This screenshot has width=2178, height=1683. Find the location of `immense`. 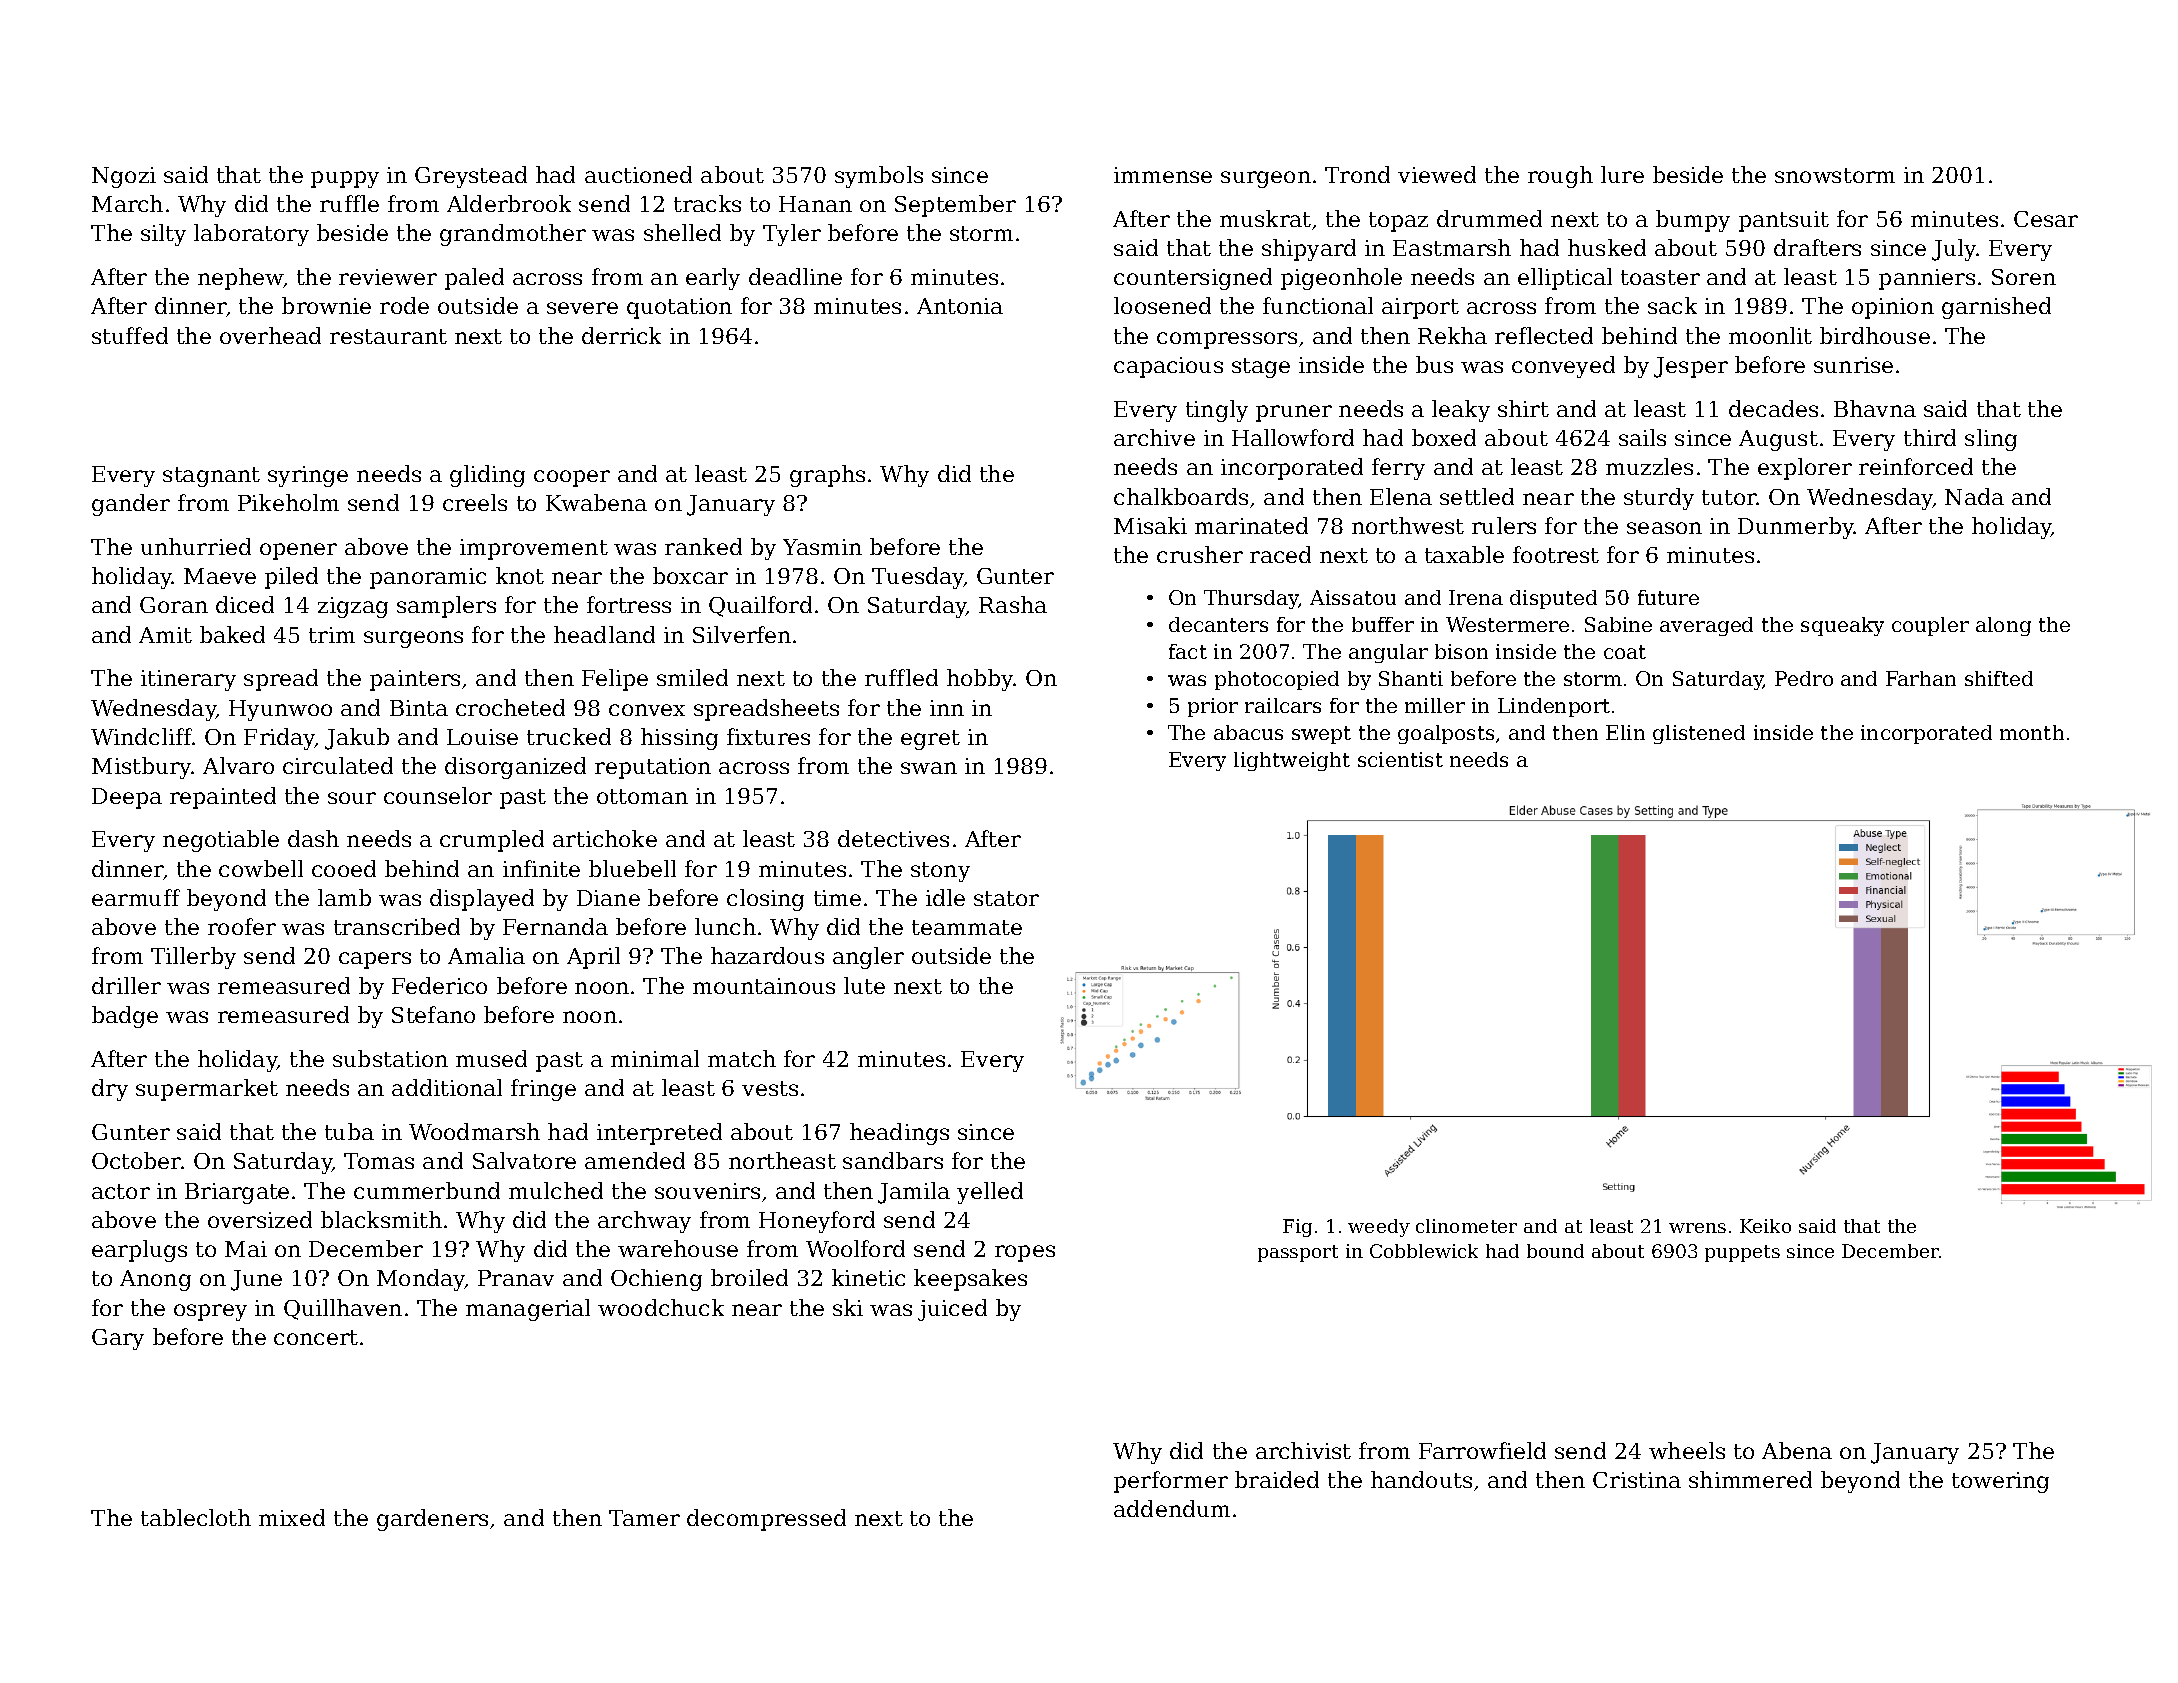

immense is located at coordinates (1163, 175).
